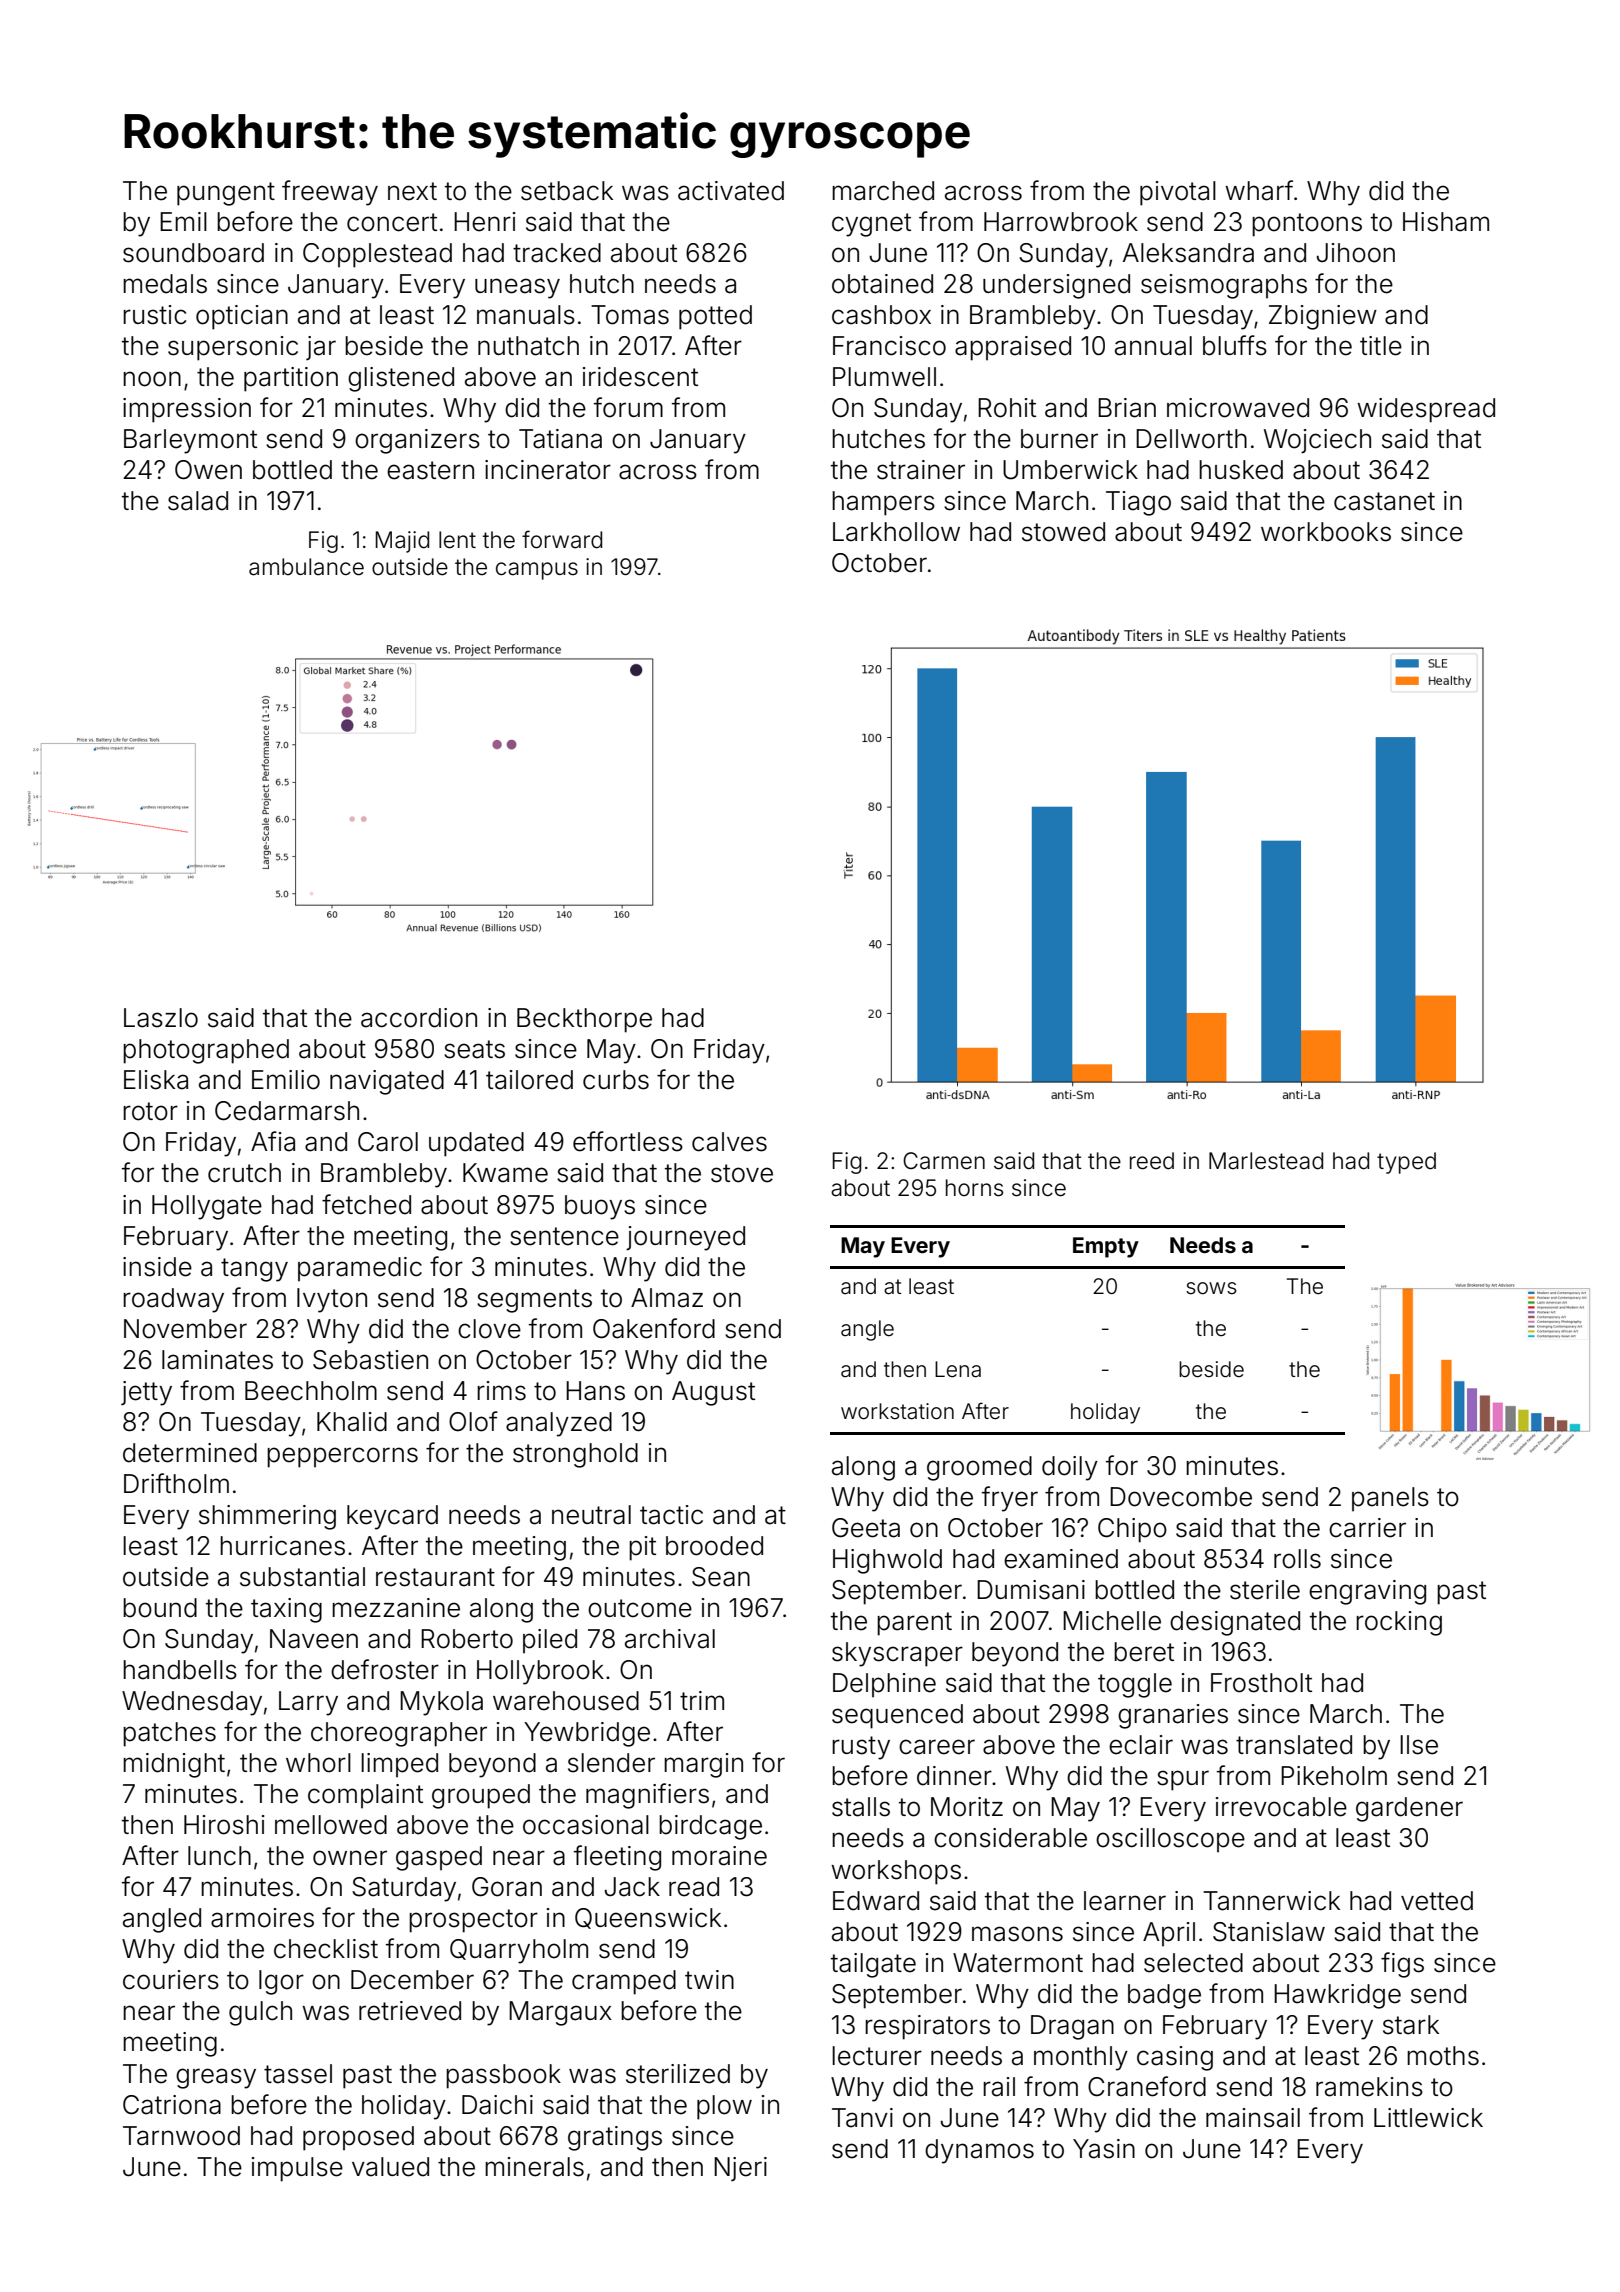  I want to click on castanet, so click(1384, 501).
